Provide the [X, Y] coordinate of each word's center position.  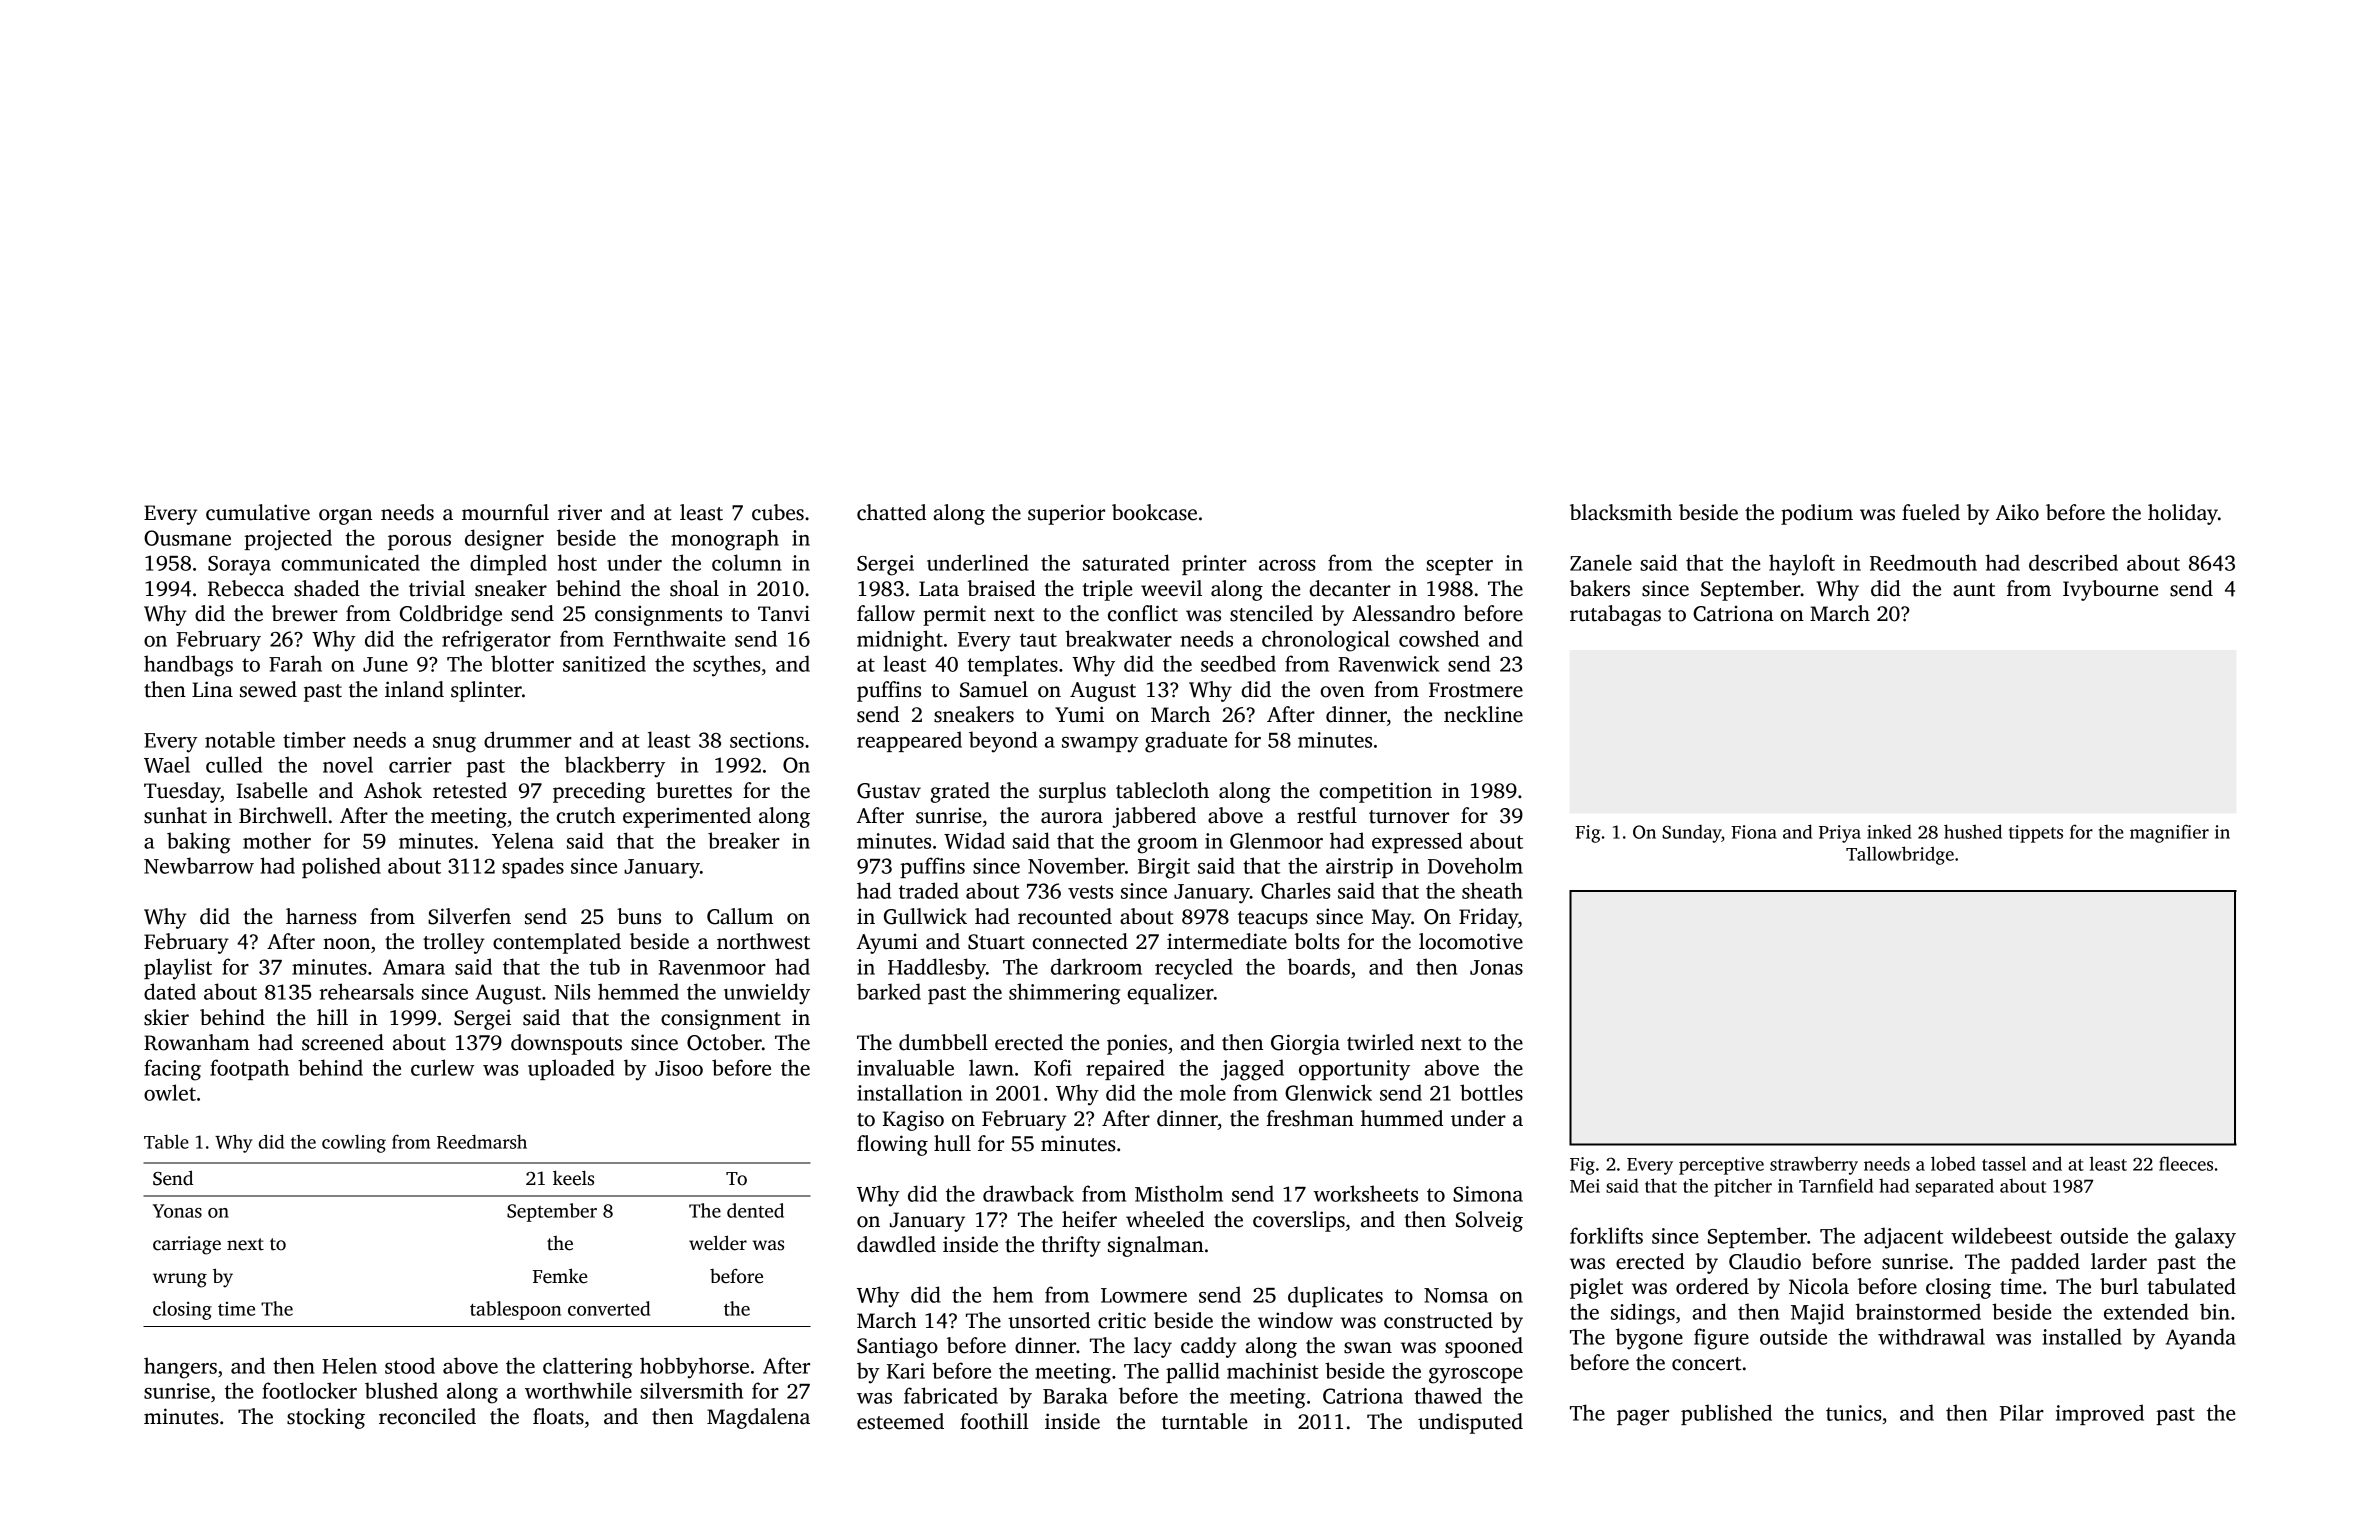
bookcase [1154, 512]
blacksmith [1621, 512]
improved [2100, 1414]
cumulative [258, 512]
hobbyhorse [694, 1368]
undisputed [1470, 1423]
